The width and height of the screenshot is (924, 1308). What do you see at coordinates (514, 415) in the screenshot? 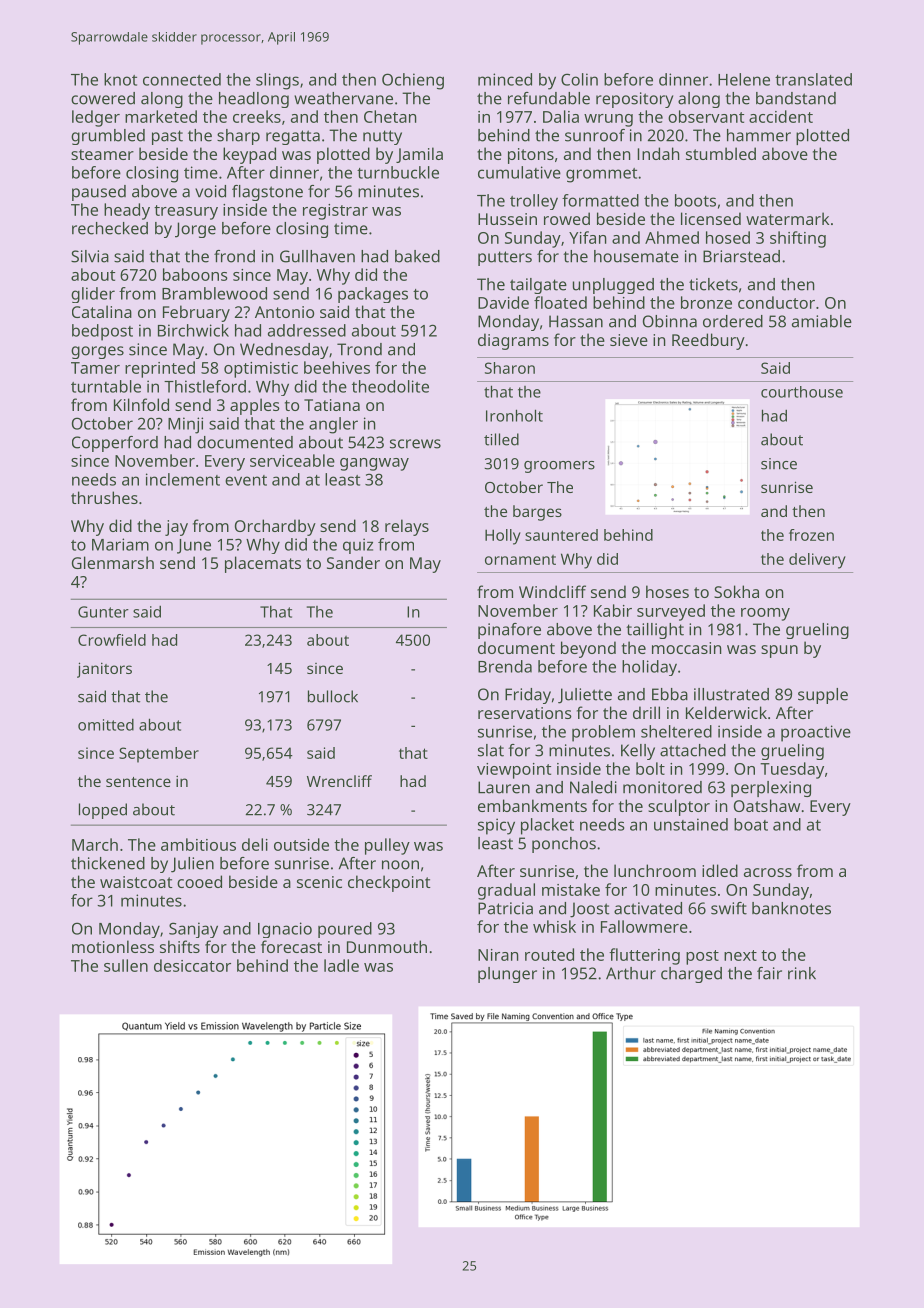
I see `Ironholt` at bounding box center [514, 415].
